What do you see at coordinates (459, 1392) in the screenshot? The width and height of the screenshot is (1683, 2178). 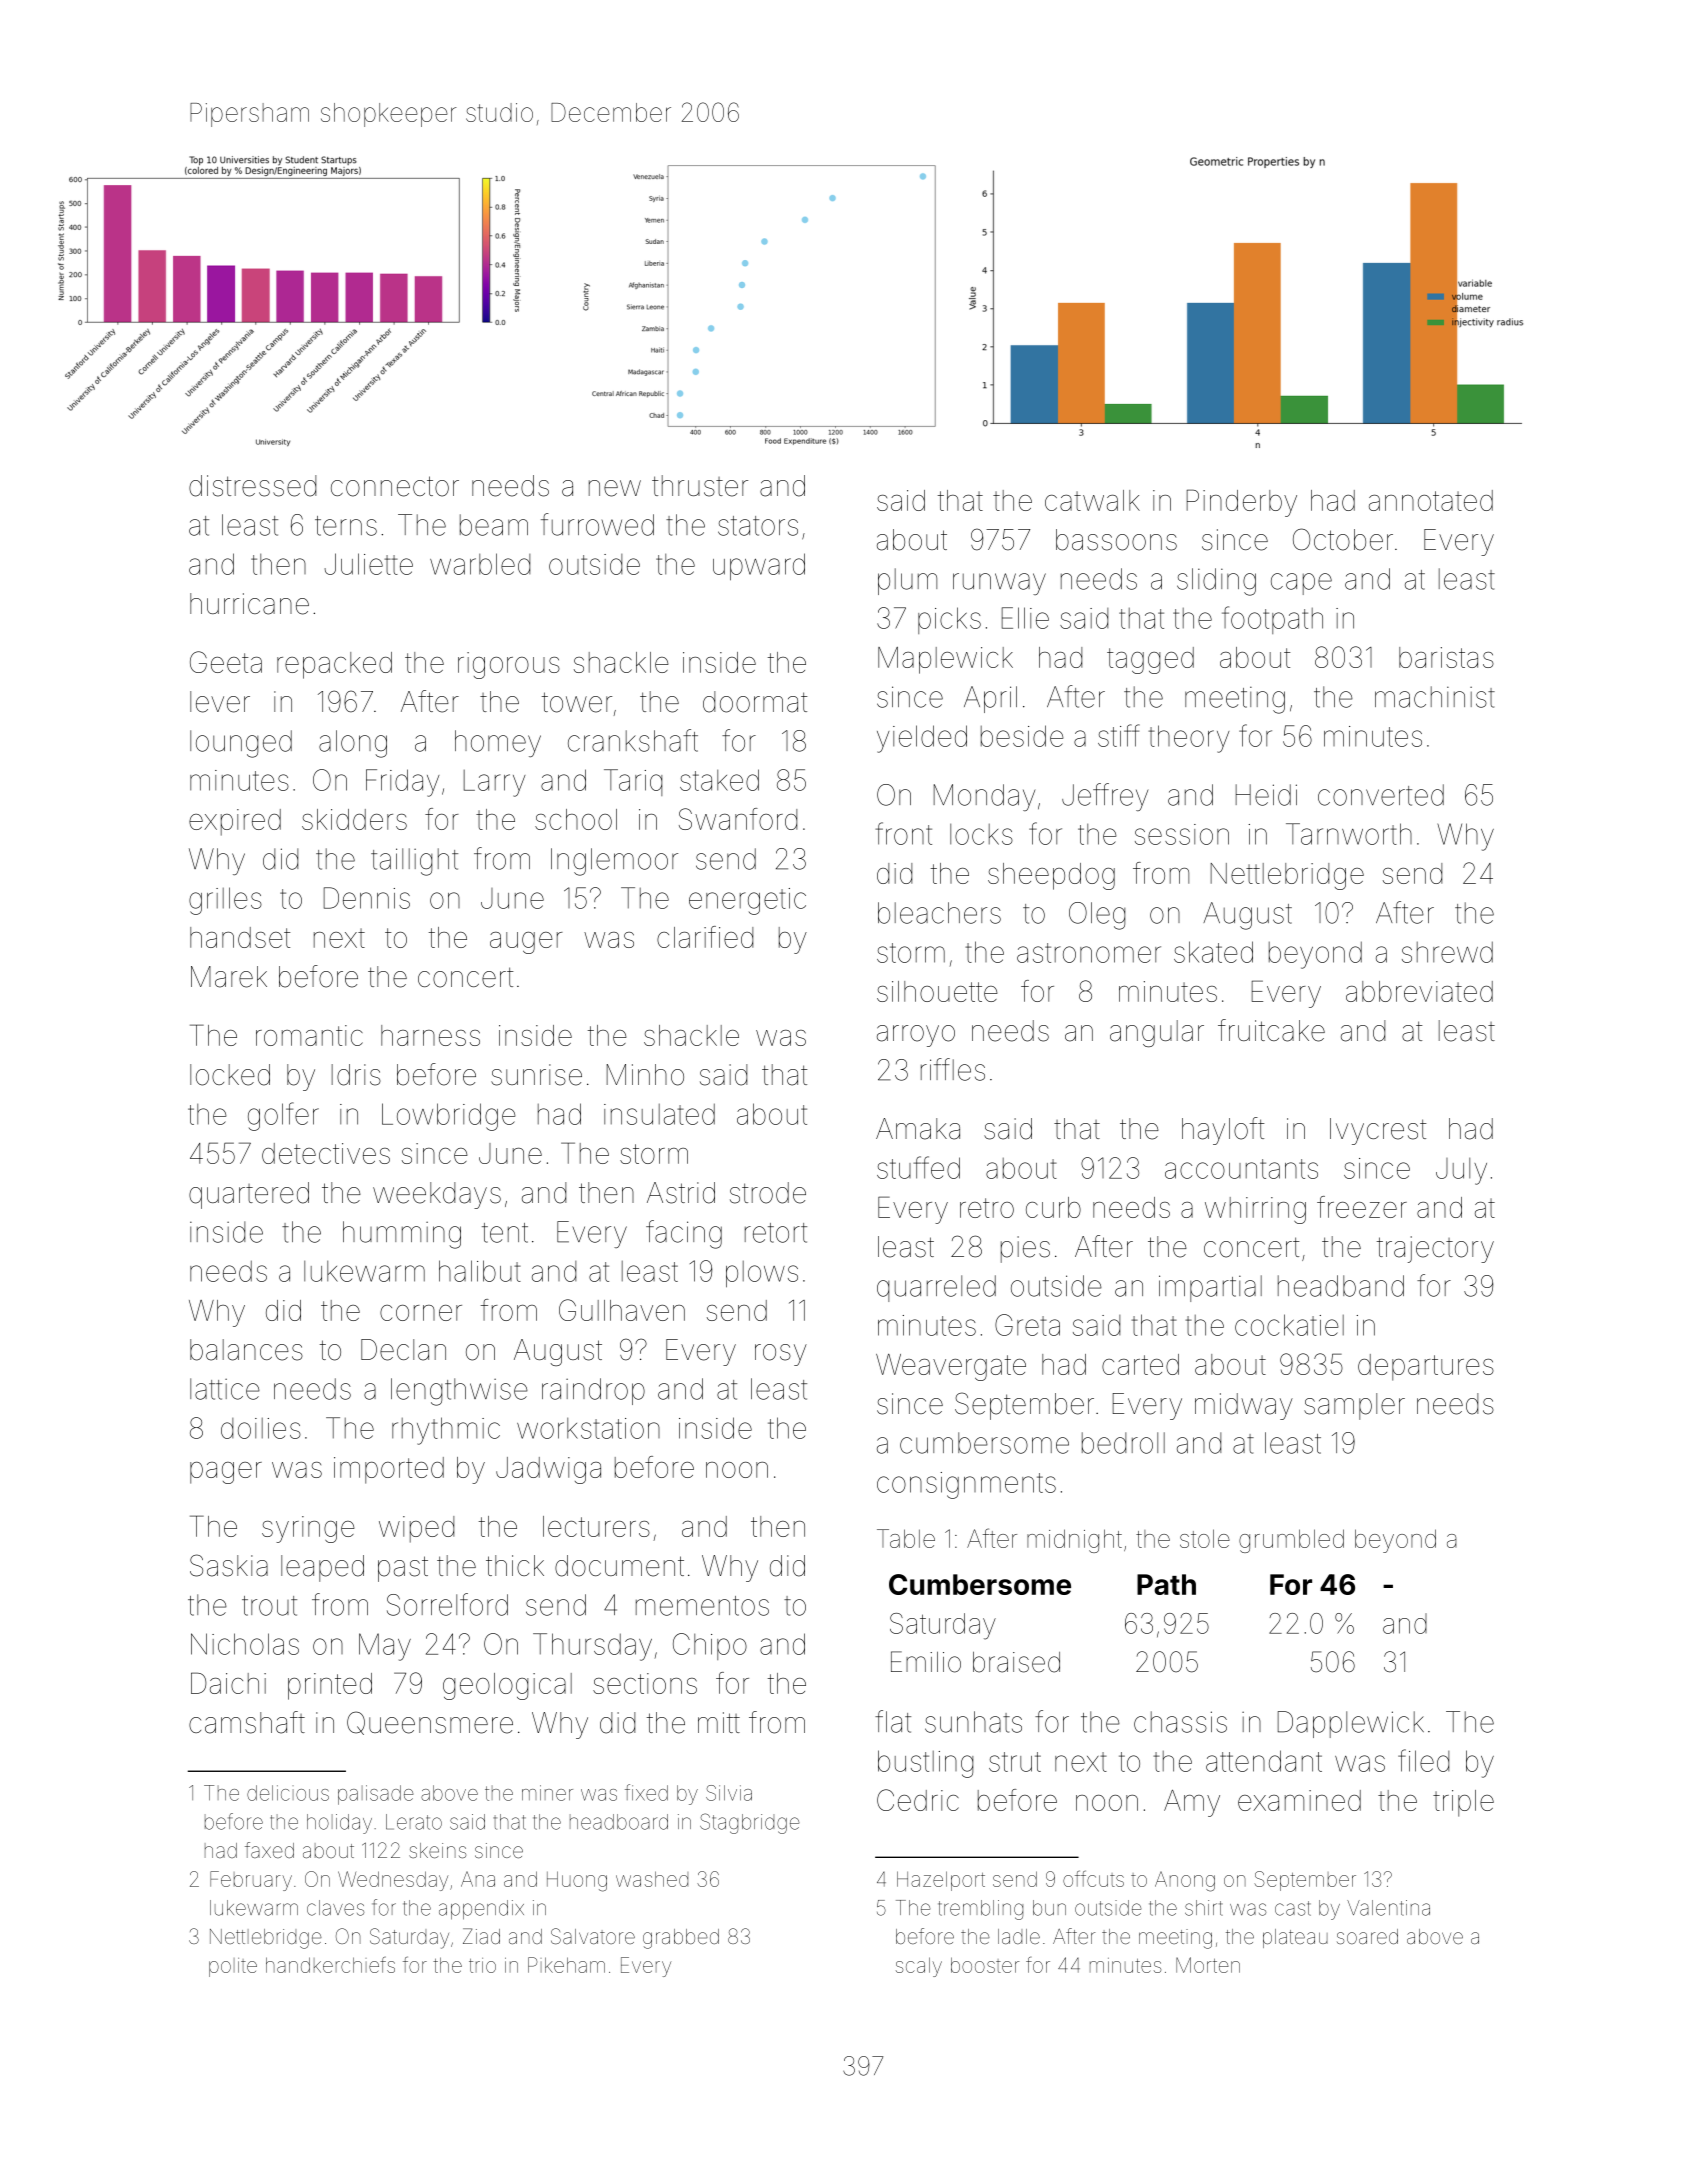 I see `lengthwise` at bounding box center [459, 1392].
